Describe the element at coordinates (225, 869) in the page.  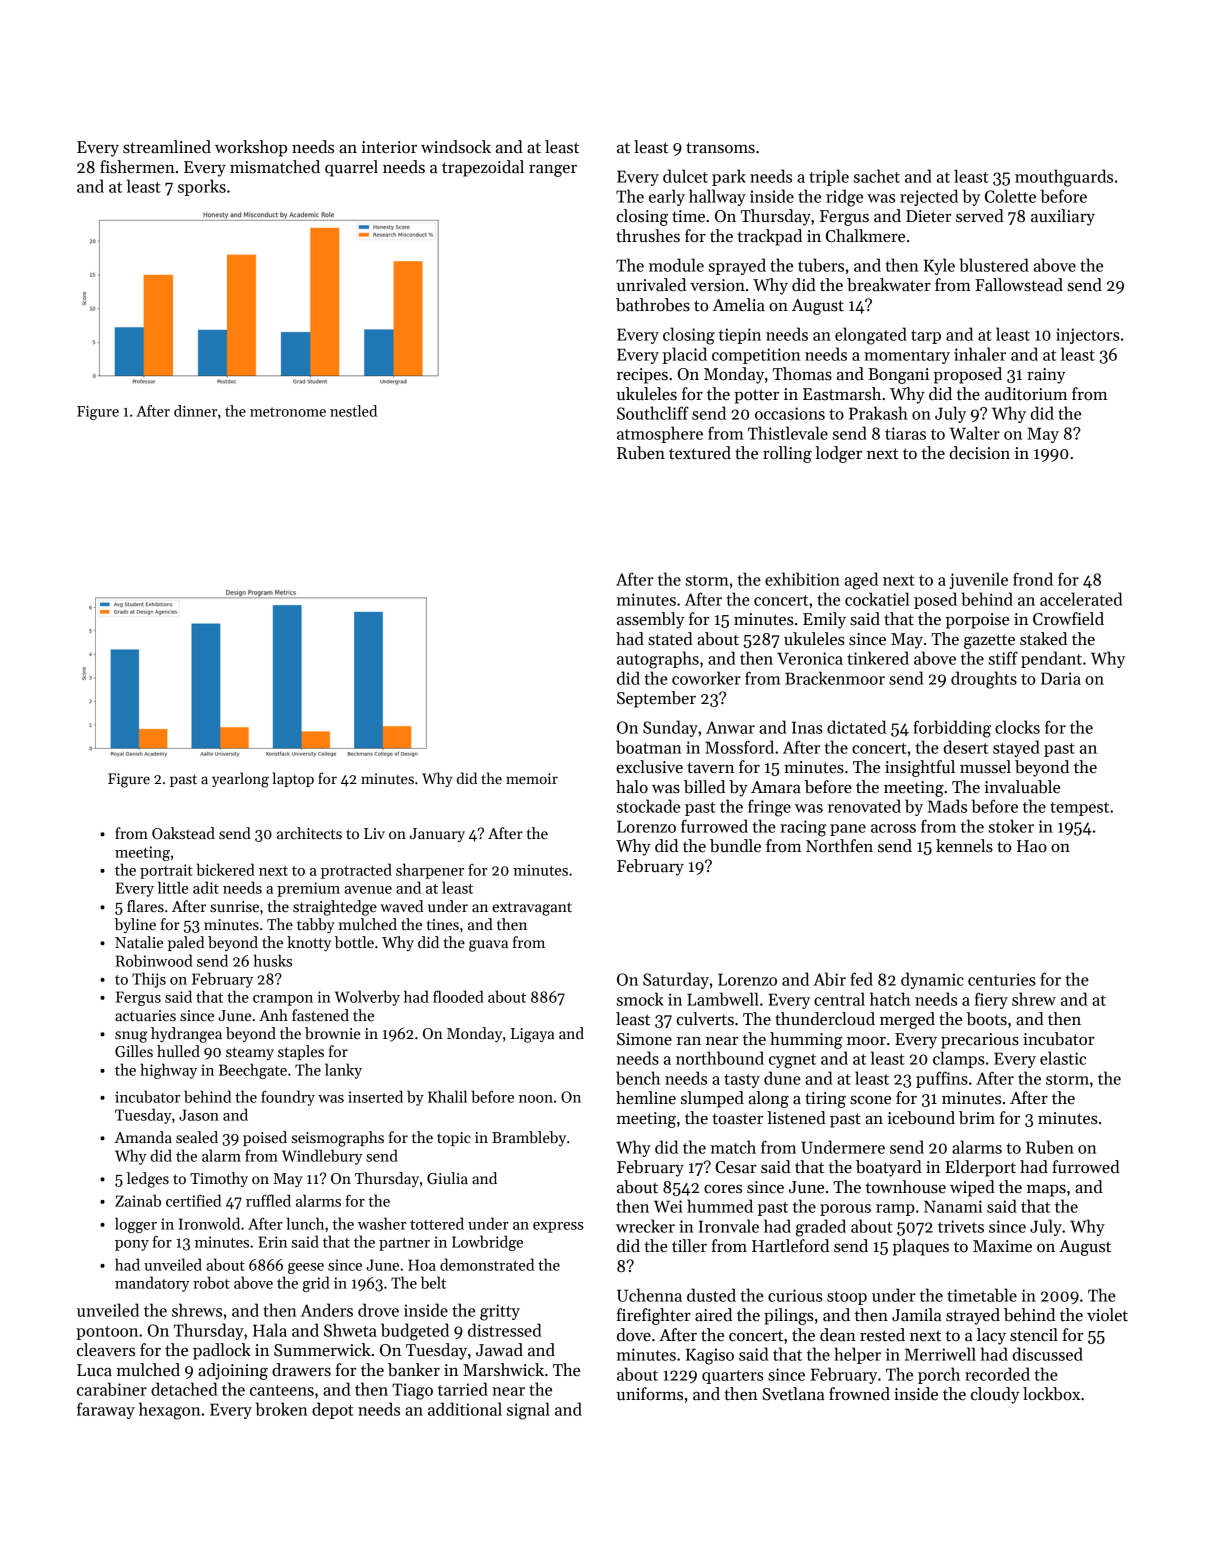
I see `bickered` at that location.
